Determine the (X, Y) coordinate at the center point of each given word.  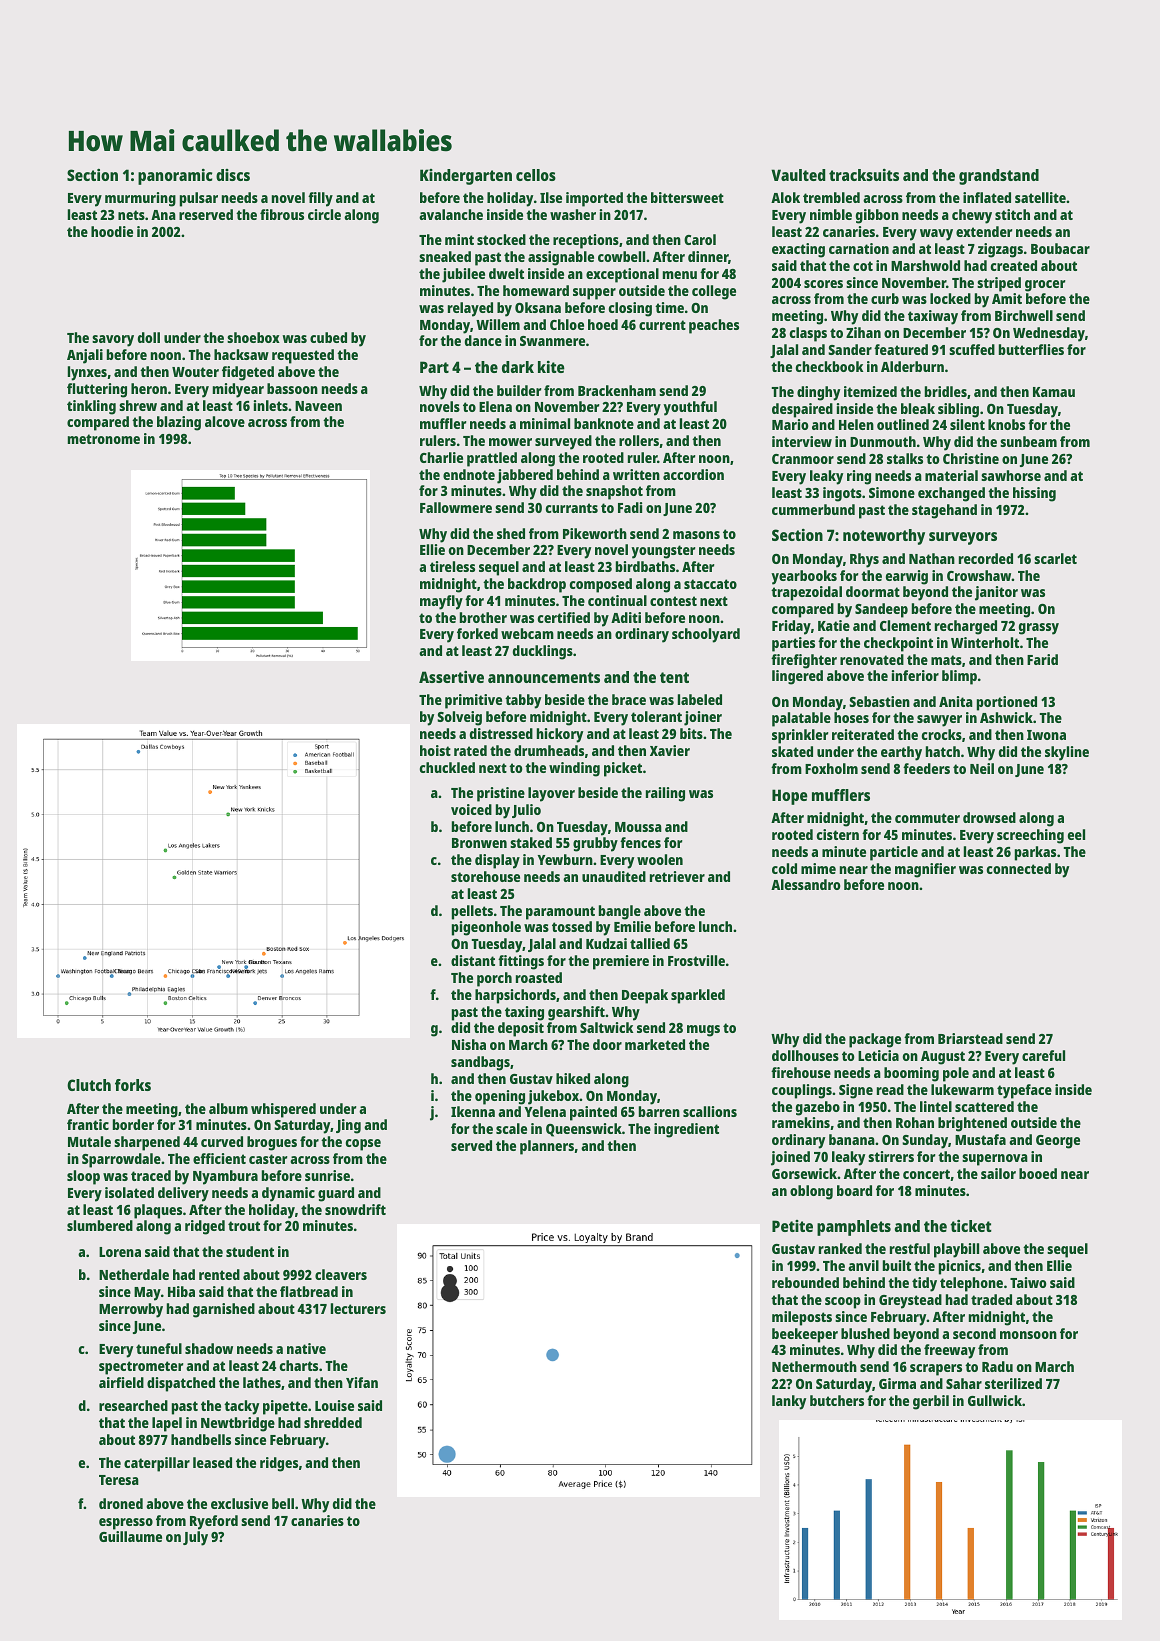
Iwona (1046, 735)
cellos (536, 175)
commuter (927, 818)
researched (133, 1405)
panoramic (175, 177)
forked (477, 633)
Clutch (89, 1085)
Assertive (451, 677)
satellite (1040, 197)
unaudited (614, 876)
